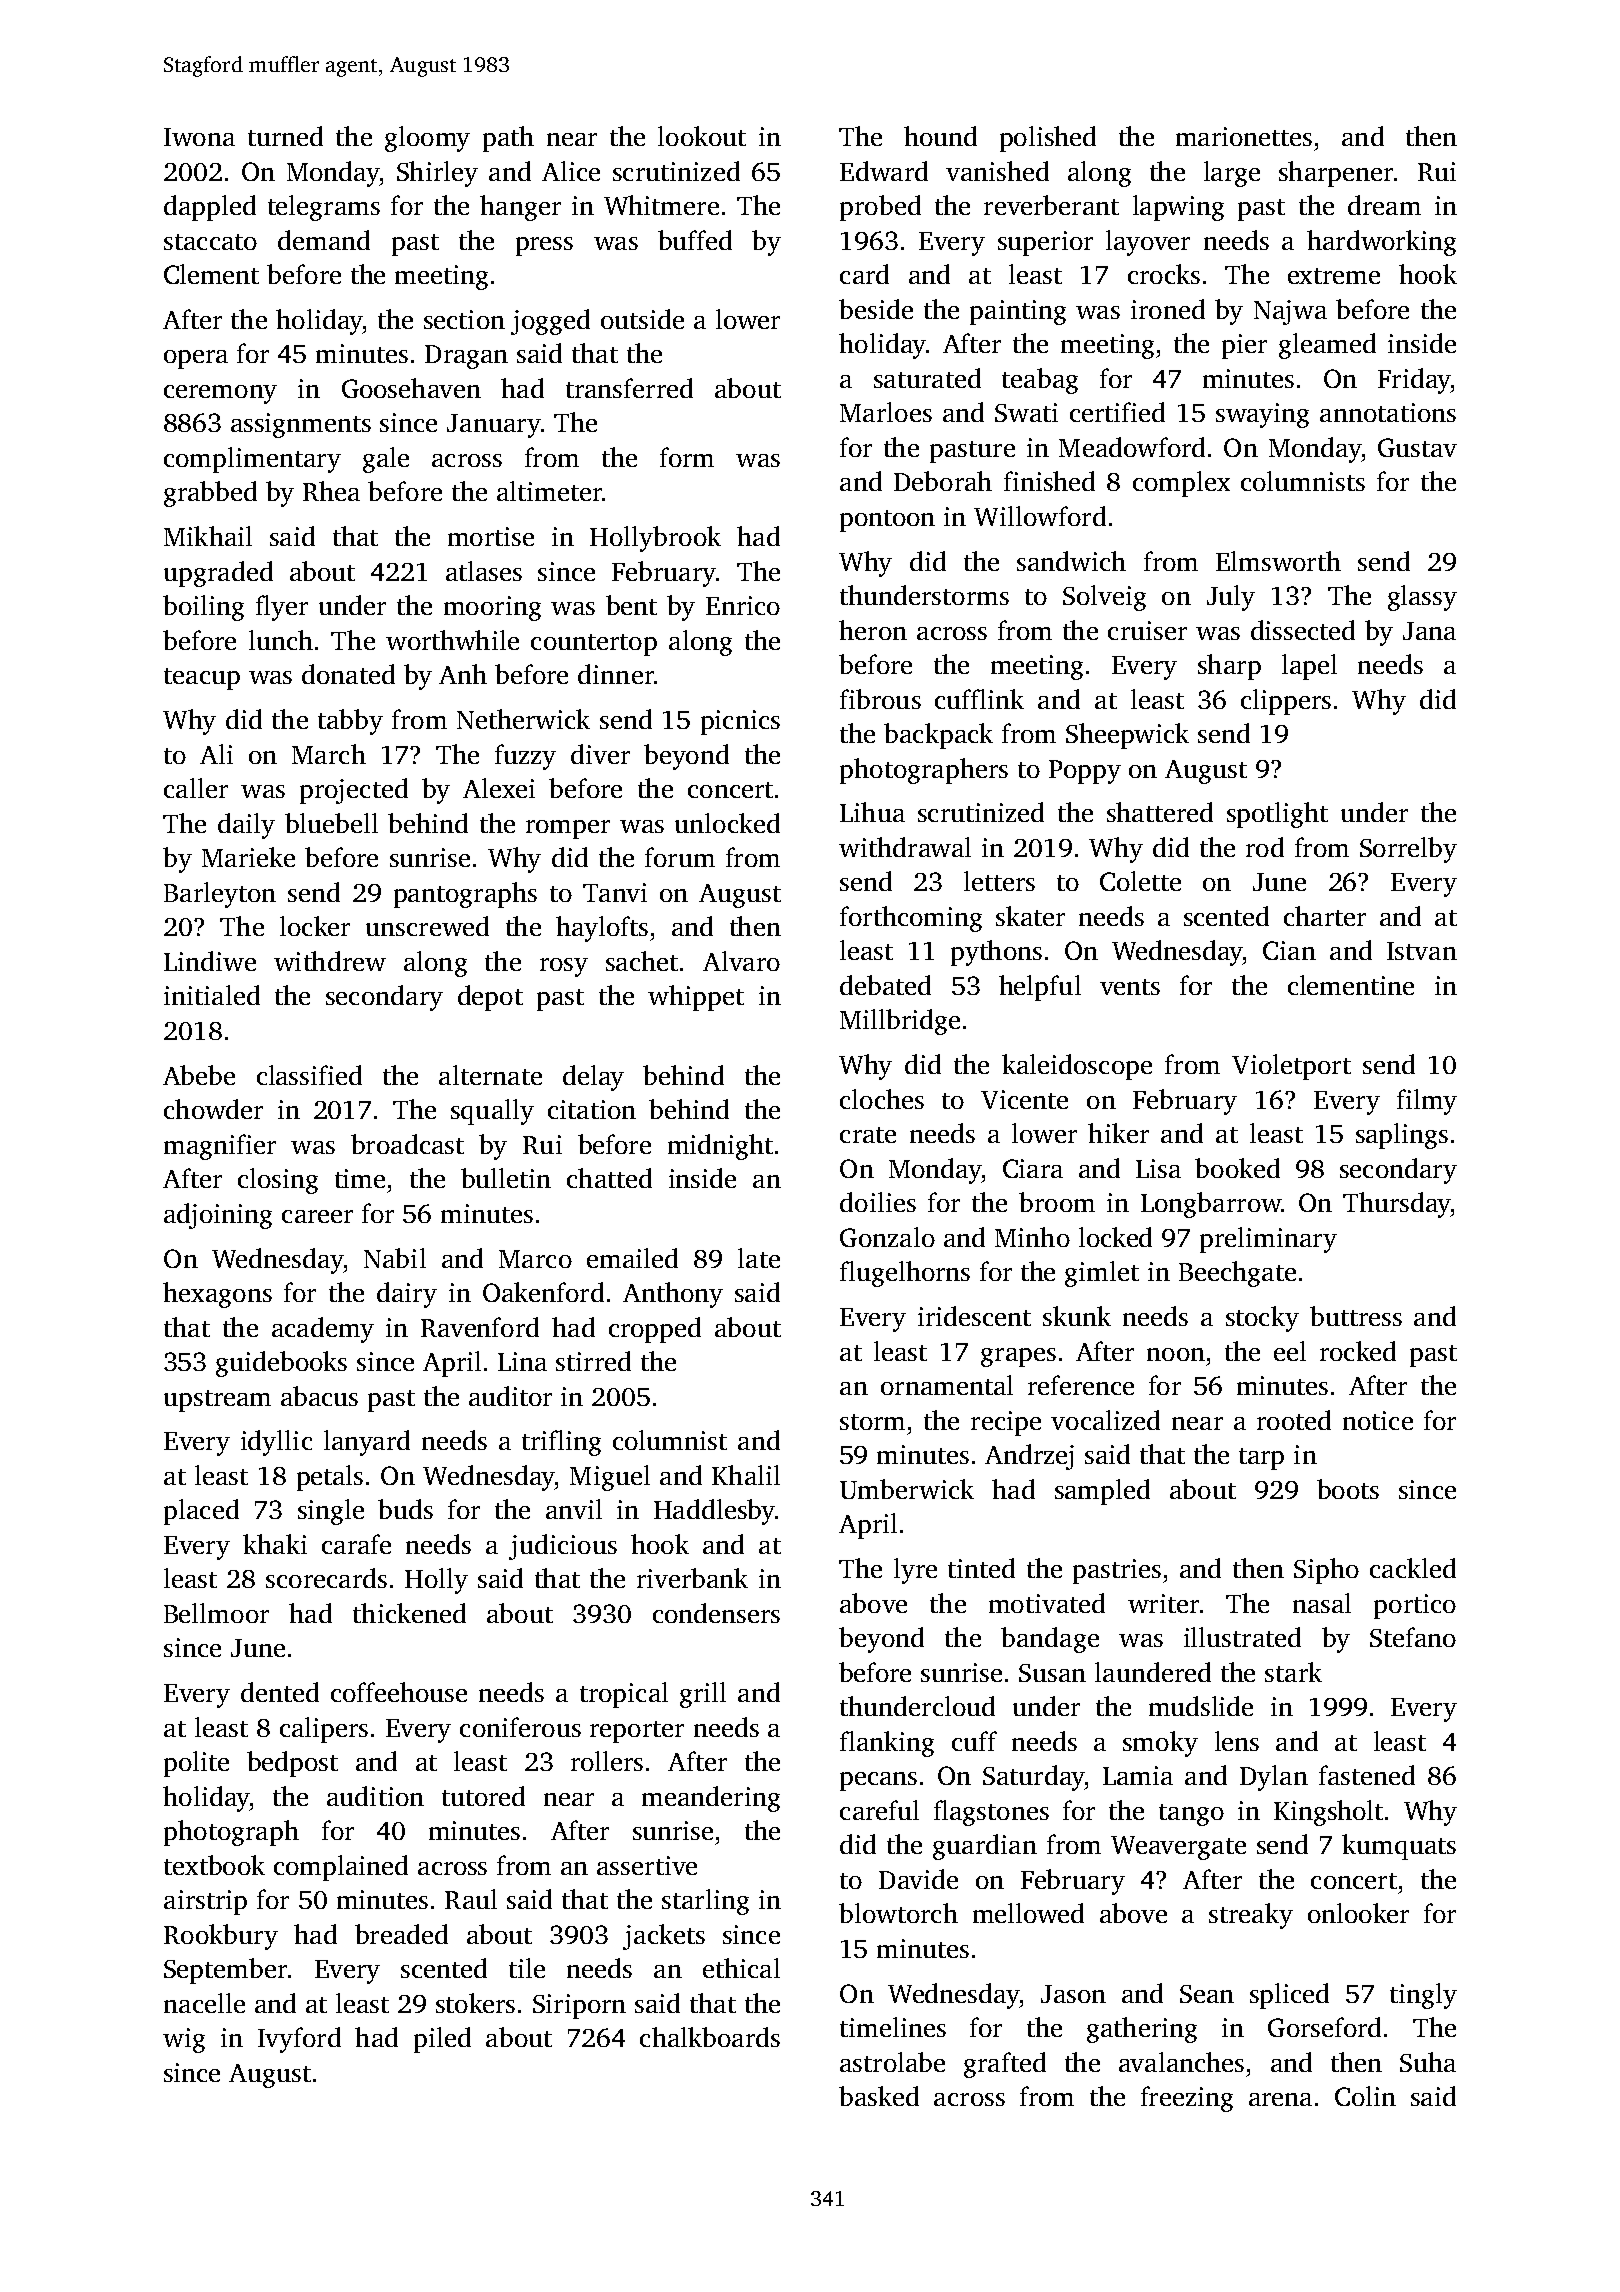  I want to click on adjoining, so click(218, 1216).
